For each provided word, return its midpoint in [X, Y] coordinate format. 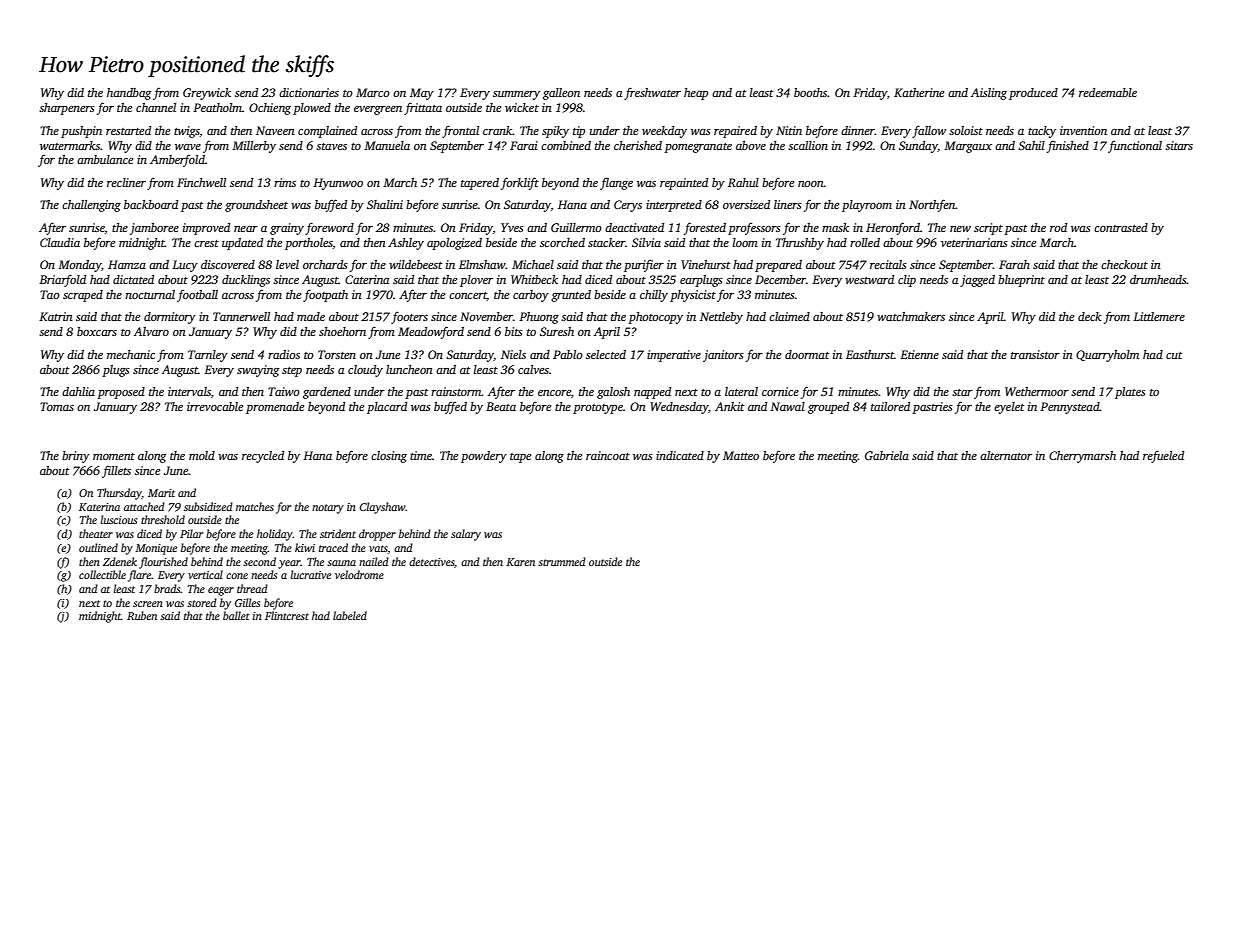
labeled [350, 615]
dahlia [78, 391]
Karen [520, 562]
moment [114, 456]
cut [1174, 355]
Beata [501, 406]
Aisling [989, 94]
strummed [562, 561]
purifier [644, 266]
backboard [151, 204]
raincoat [608, 455]
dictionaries [309, 92]
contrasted [1121, 227]
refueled [1163, 456]
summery [516, 95]
